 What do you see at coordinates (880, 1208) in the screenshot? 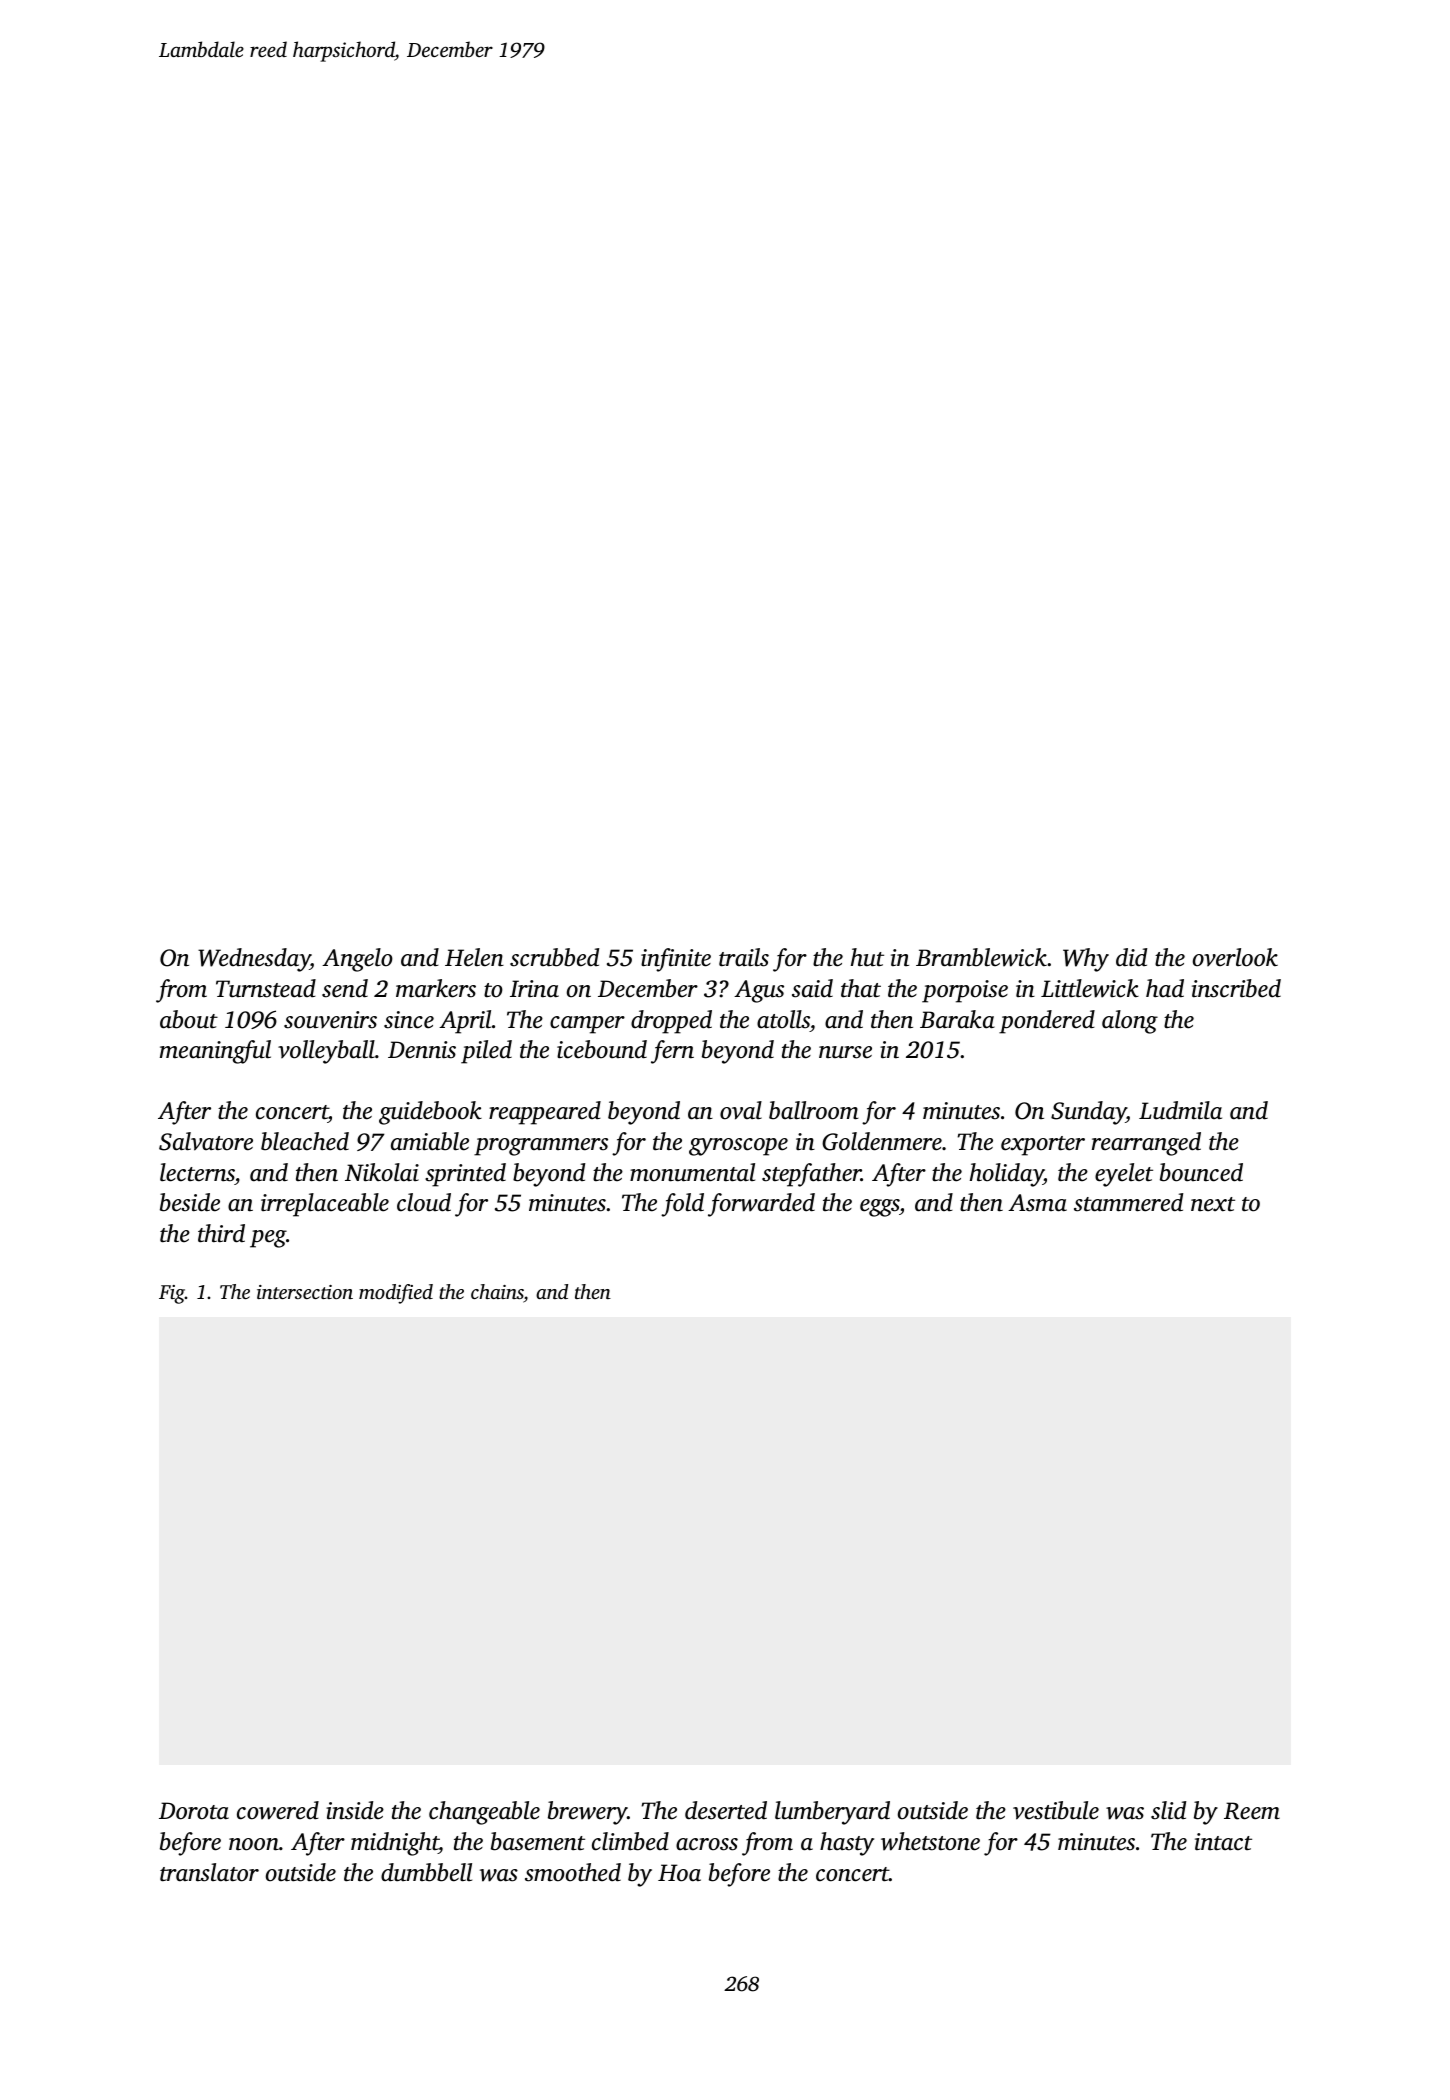
I see `eggs` at bounding box center [880, 1208].
